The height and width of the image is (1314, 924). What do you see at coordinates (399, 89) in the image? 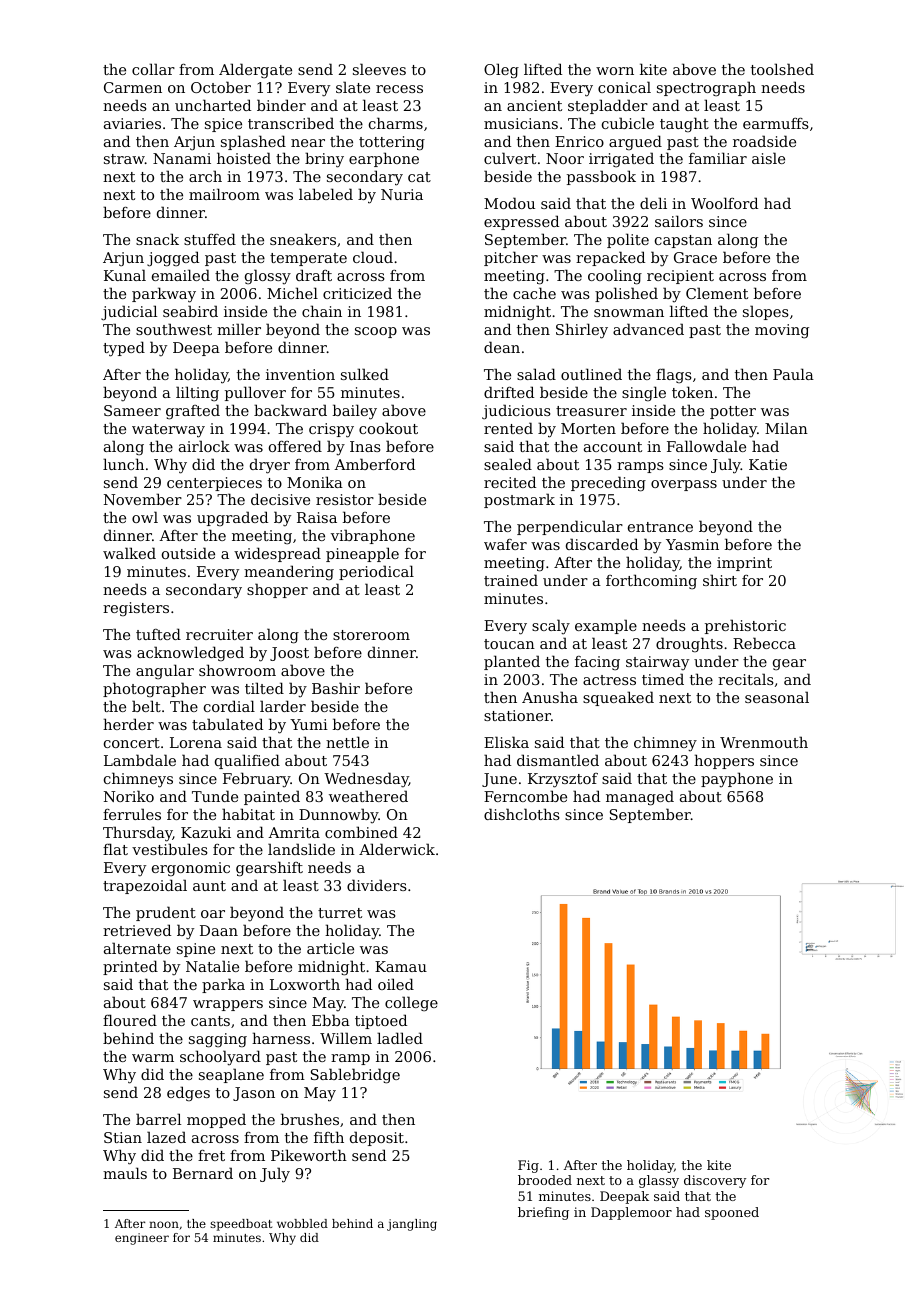
I see `recess` at bounding box center [399, 89].
